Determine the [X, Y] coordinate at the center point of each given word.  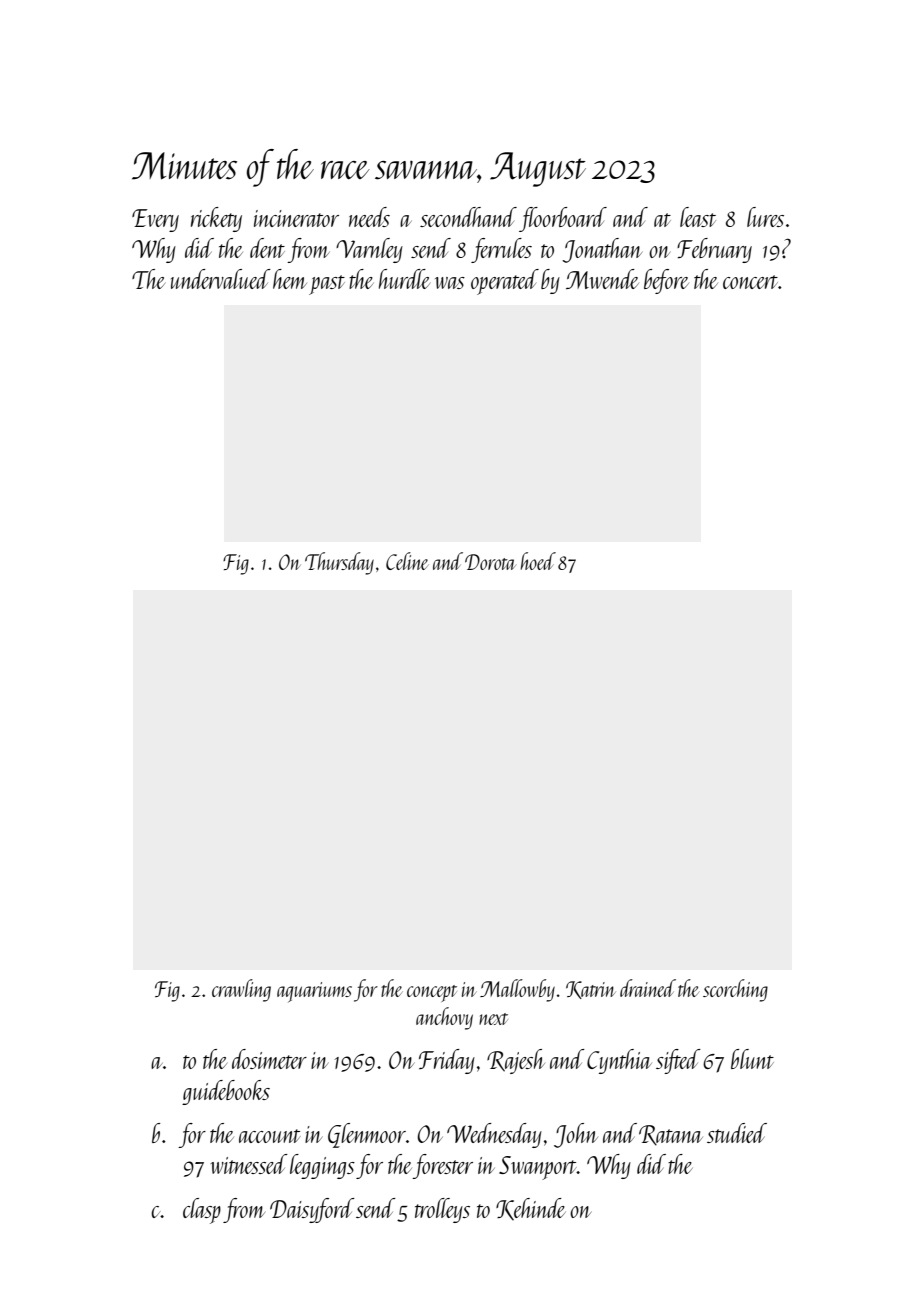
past [327, 285]
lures [765, 217]
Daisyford [312, 1210]
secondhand [468, 217]
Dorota [490, 562]
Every [155, 220]
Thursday [339, 563]
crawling [241, 990]
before [666, 281]
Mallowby [517, 990]
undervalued [221, 279]
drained [648, 988]
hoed [538, 561]
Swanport [538, 1168]
